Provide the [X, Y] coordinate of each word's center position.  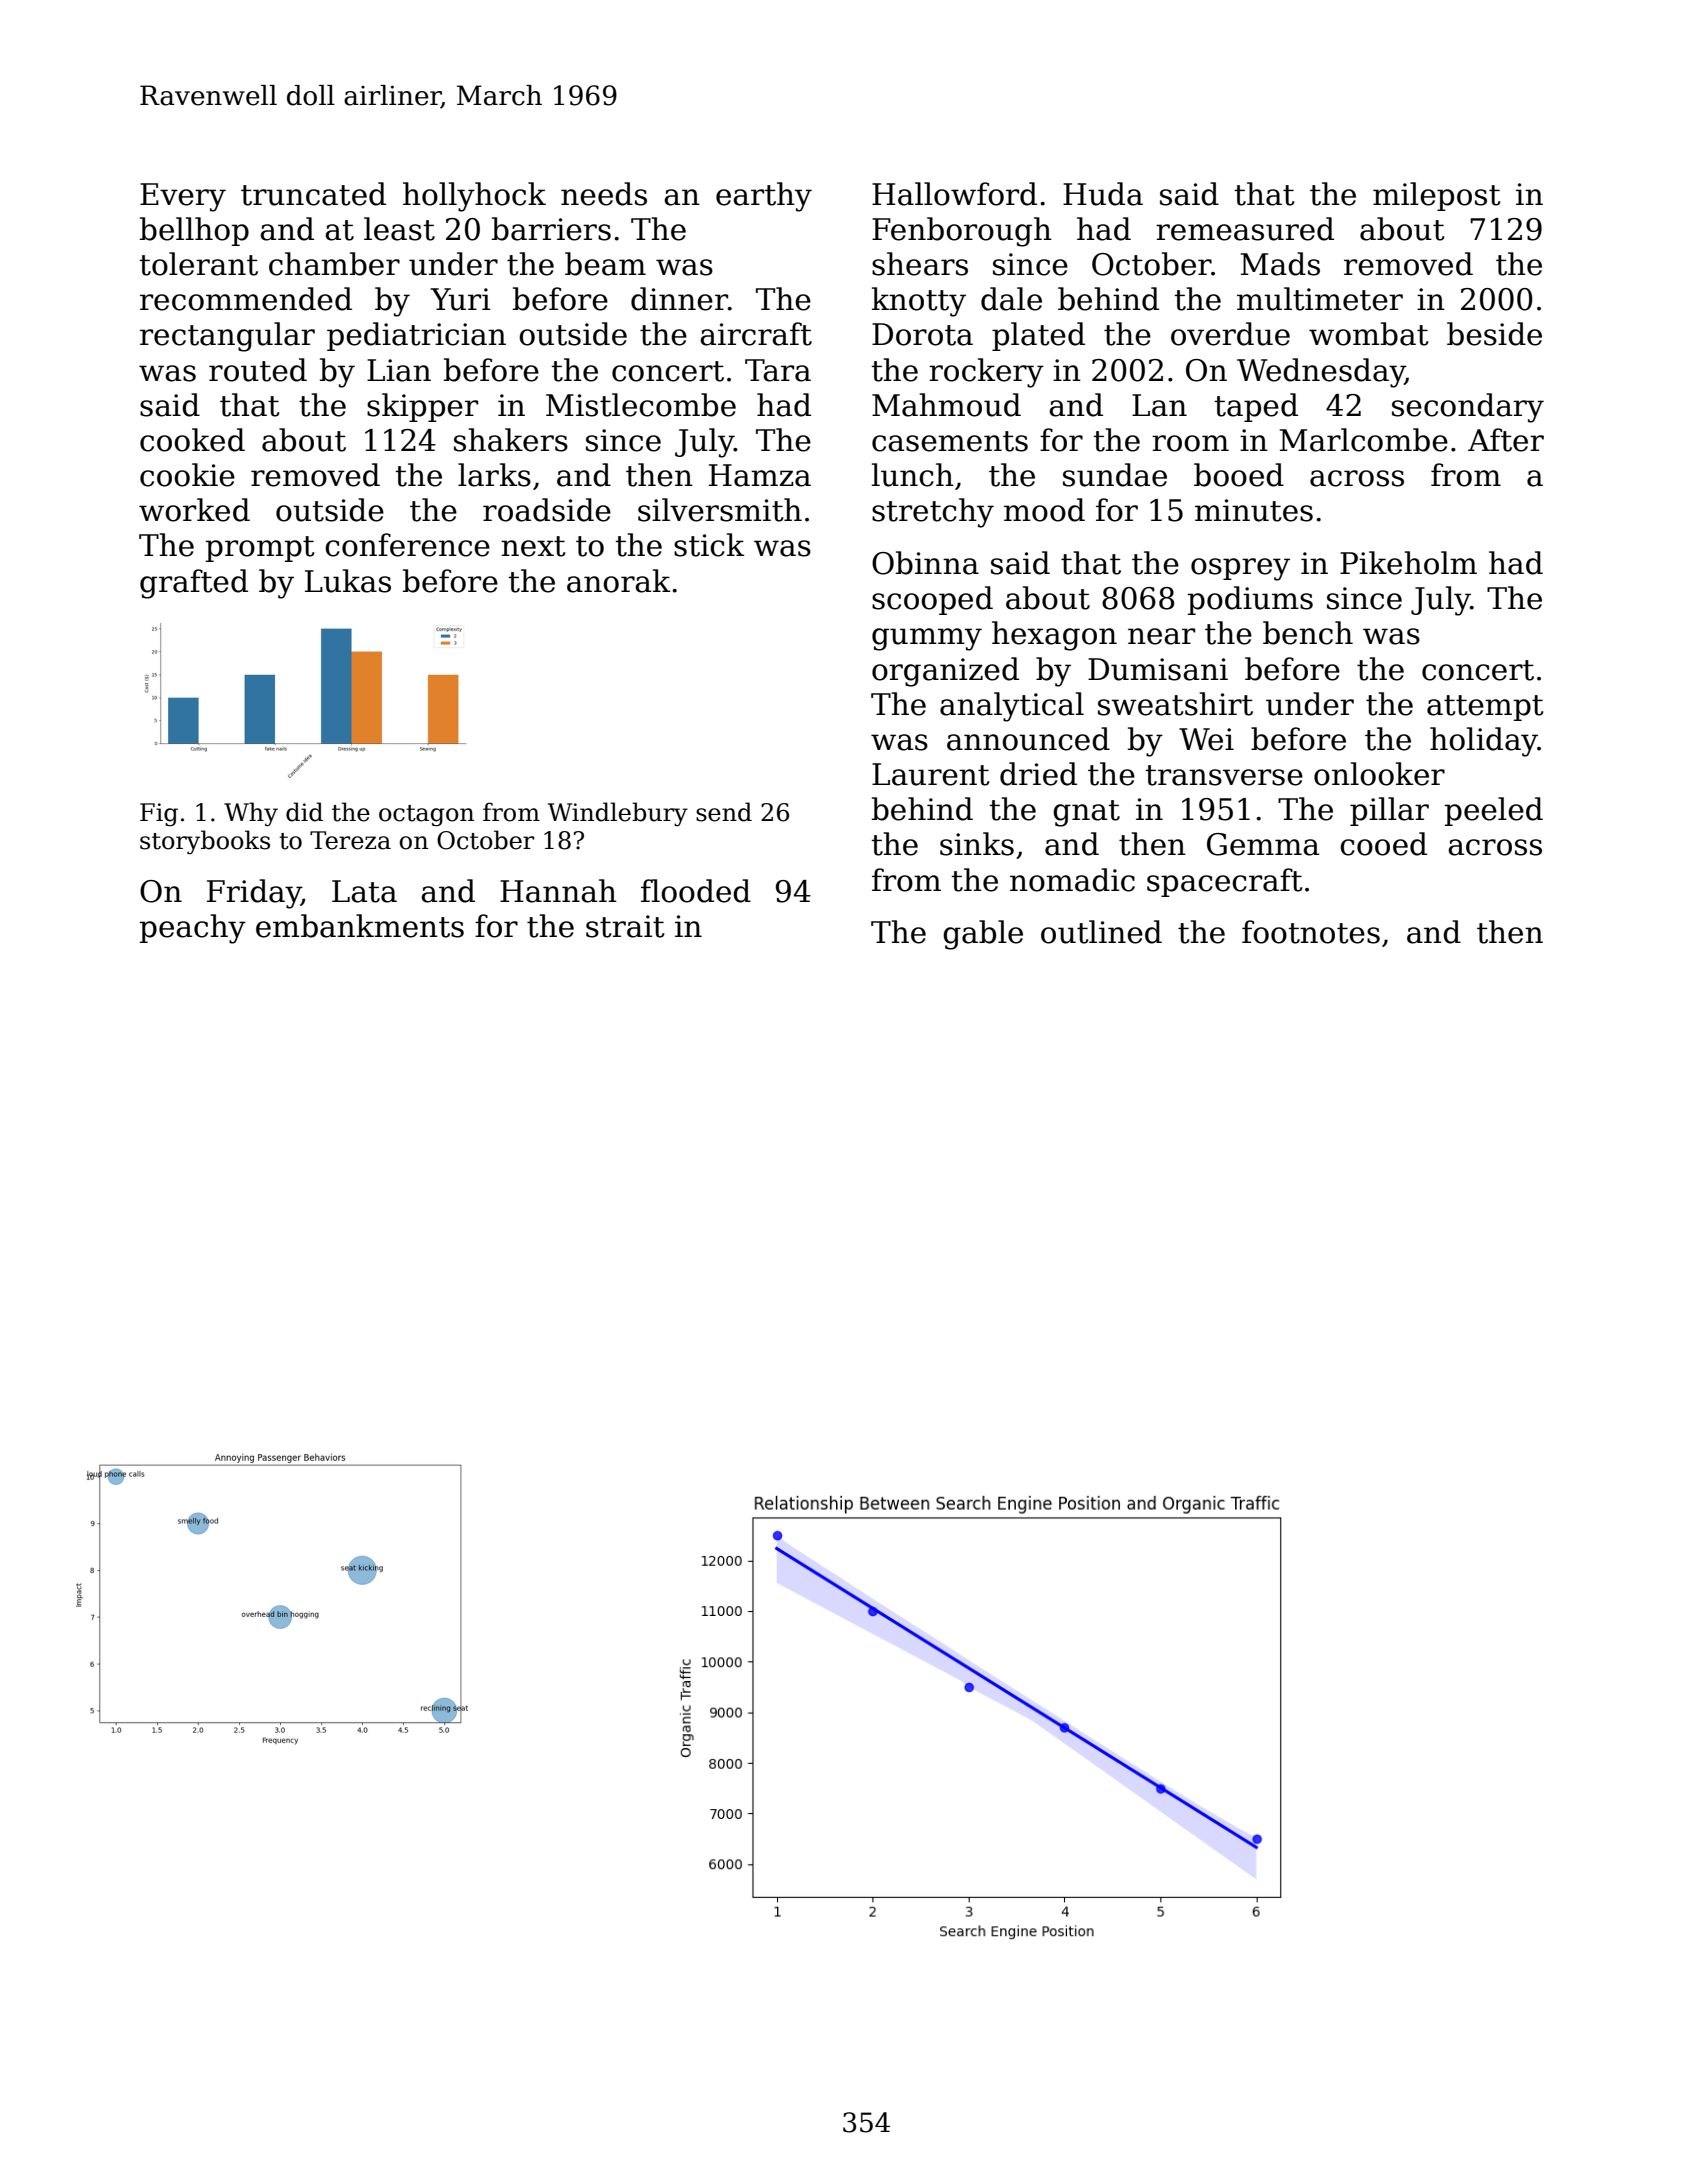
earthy [764, 197]
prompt [260, 549]
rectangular [227, 337]
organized [945, 672]
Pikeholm [1408, 563]
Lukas [348, 581]
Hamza [760, 475]
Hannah [558, 891]
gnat [1086, 813]
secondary [1468, 408]
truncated [313, 194]
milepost [1436, 196]
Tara [778, 370]
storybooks [205, 842]
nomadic [1072, 880]
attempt [1485, 708]
